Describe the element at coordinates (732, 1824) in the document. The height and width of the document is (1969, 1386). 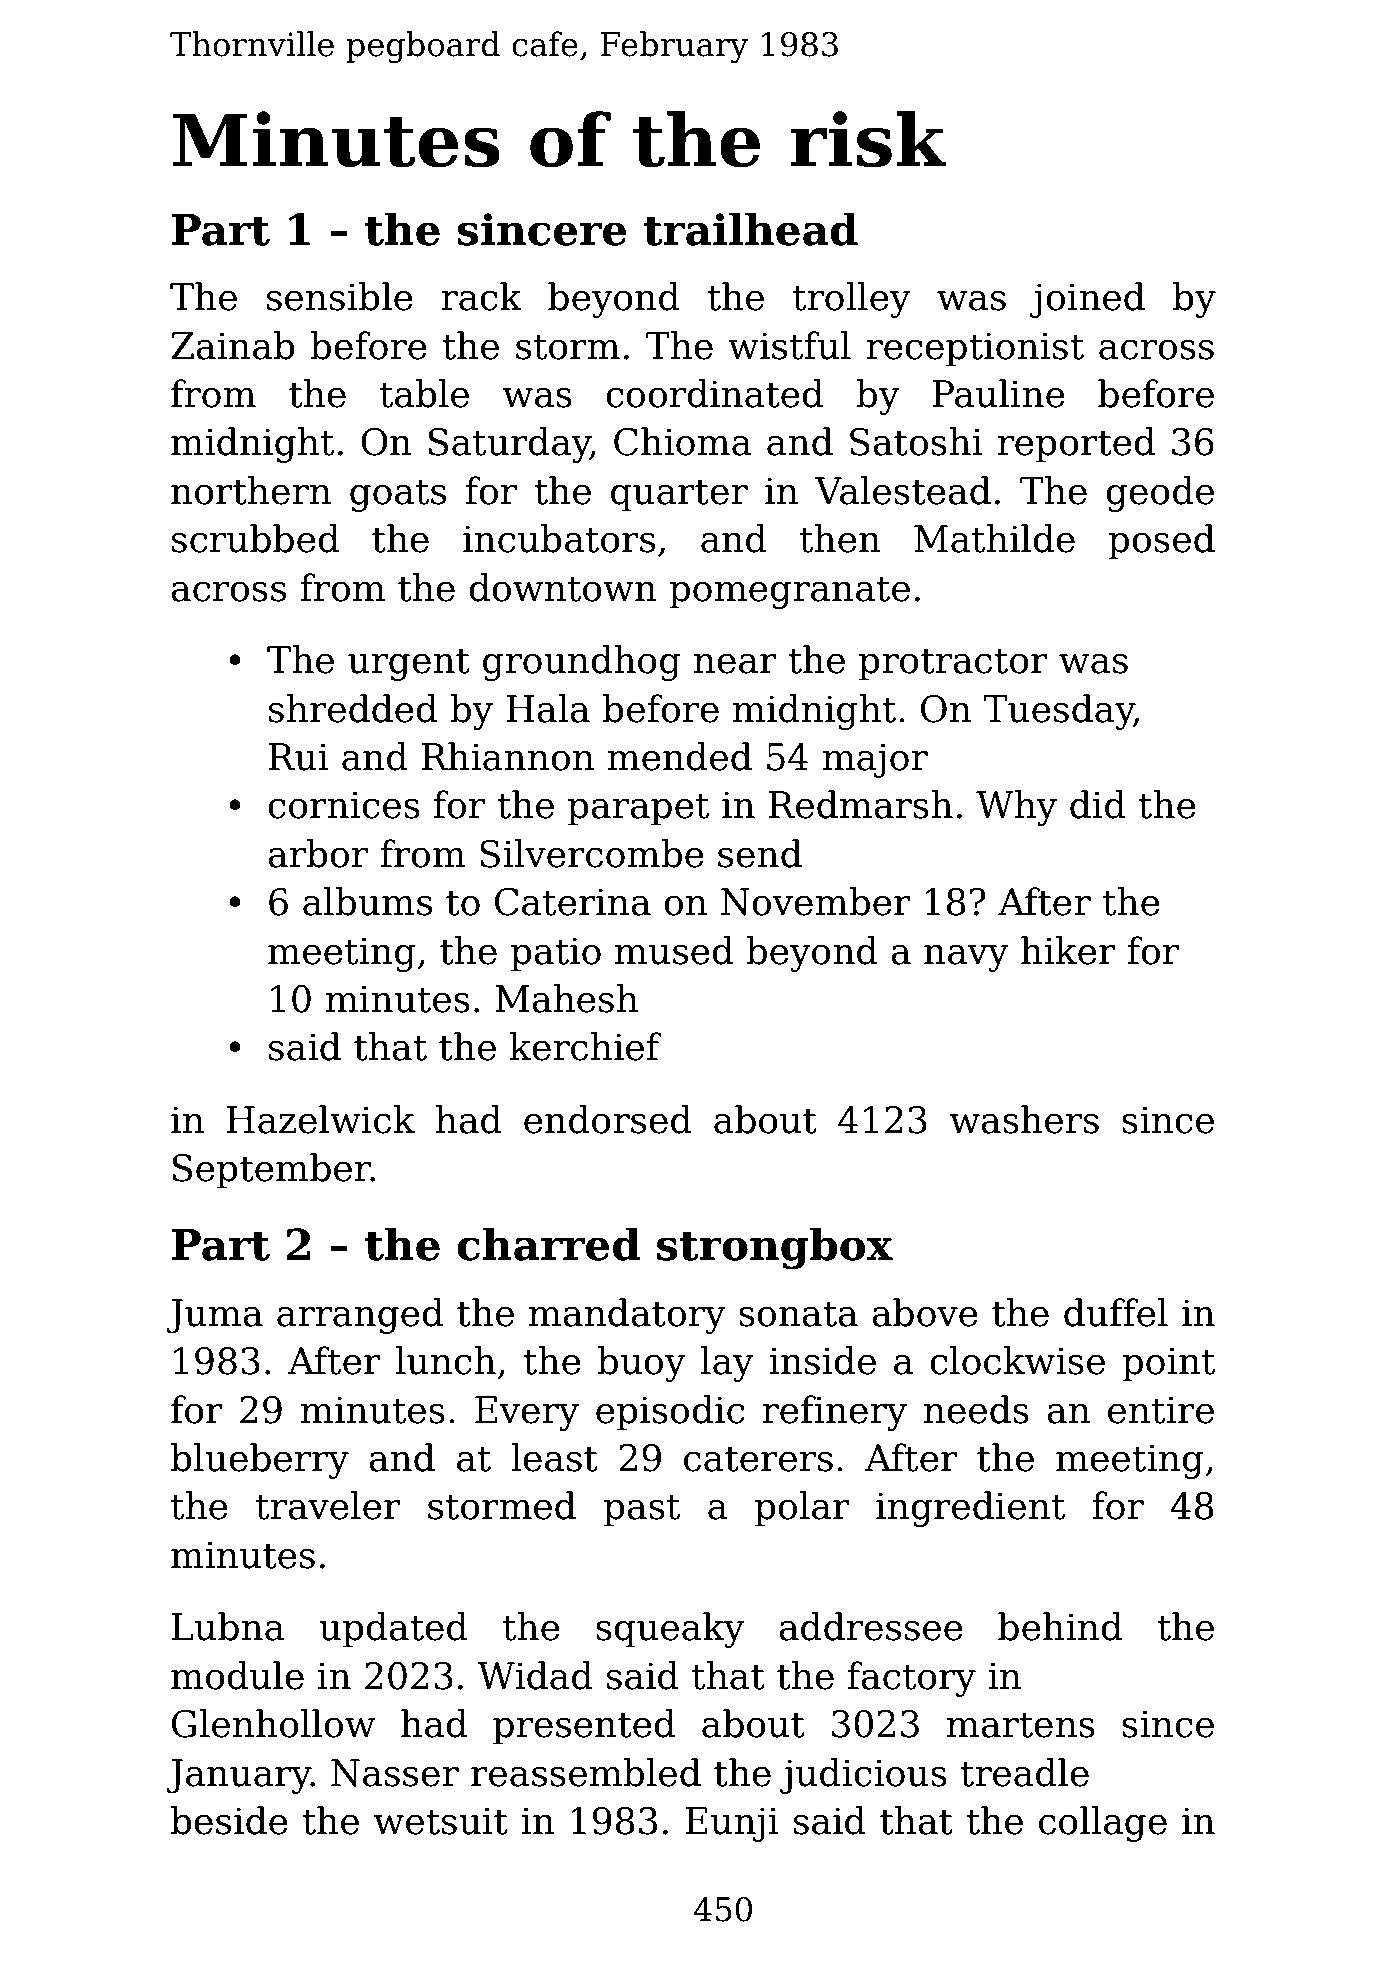
I see `Eunji` at that location.
